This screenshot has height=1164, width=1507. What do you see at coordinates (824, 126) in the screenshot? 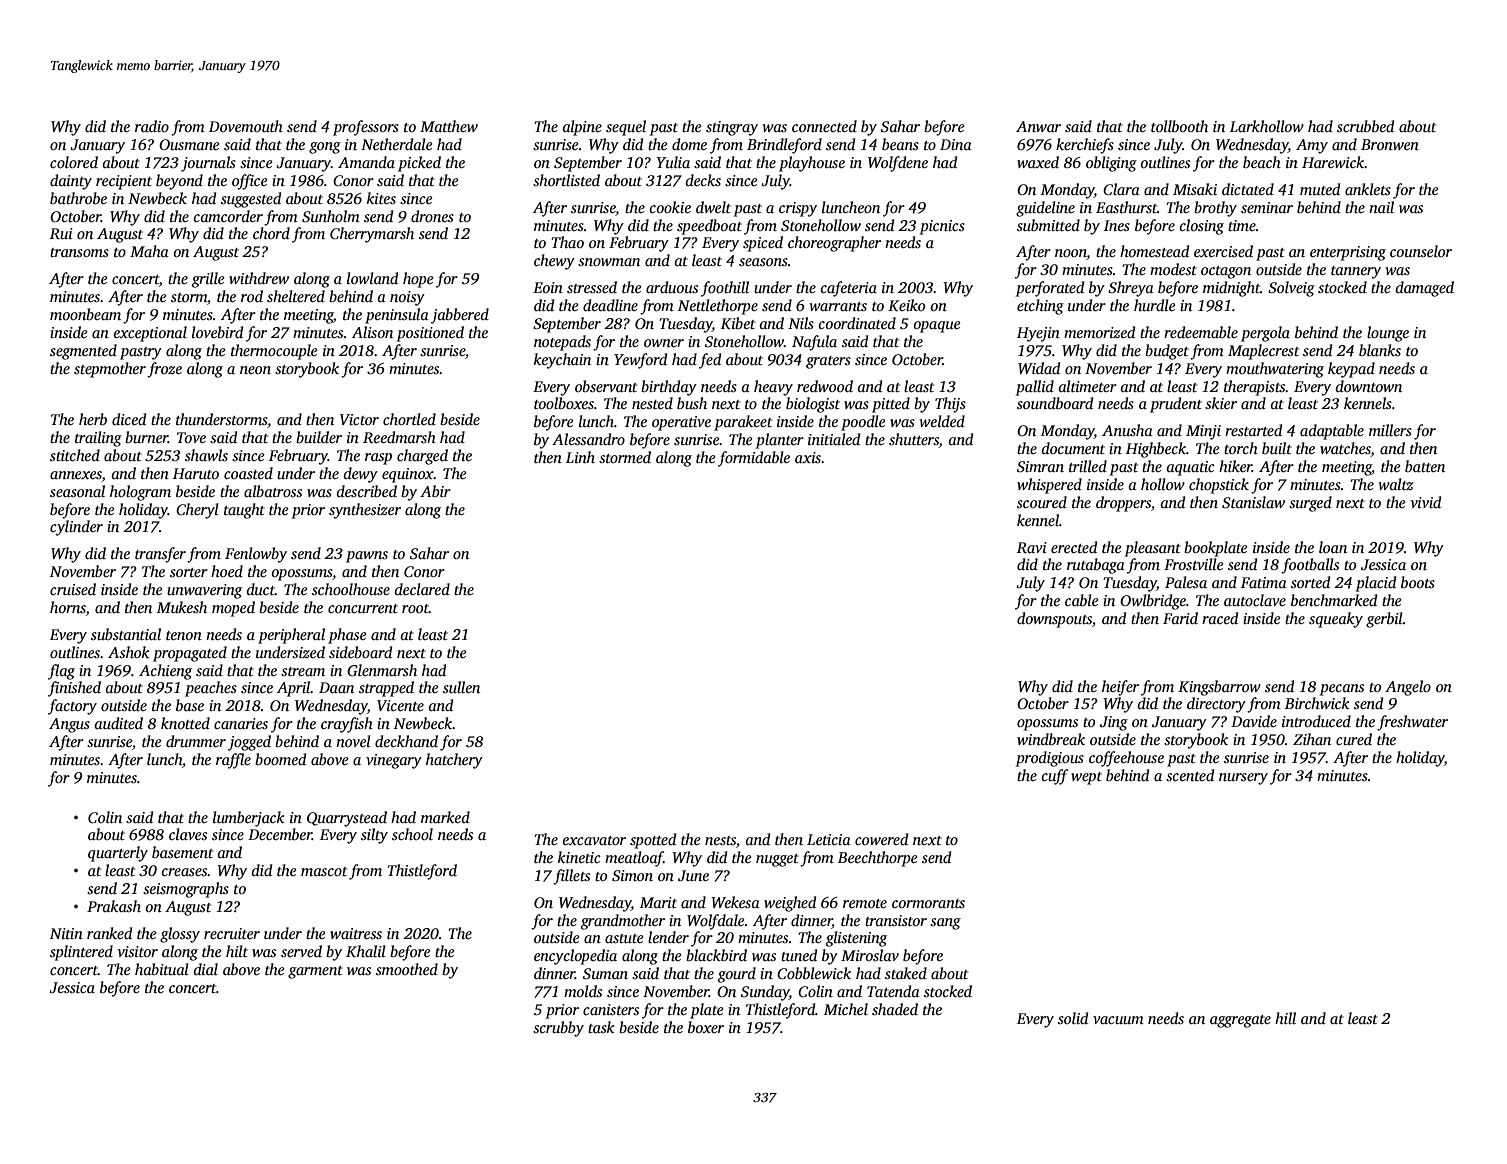
I see `connected` at bounding box center [824, 126].
